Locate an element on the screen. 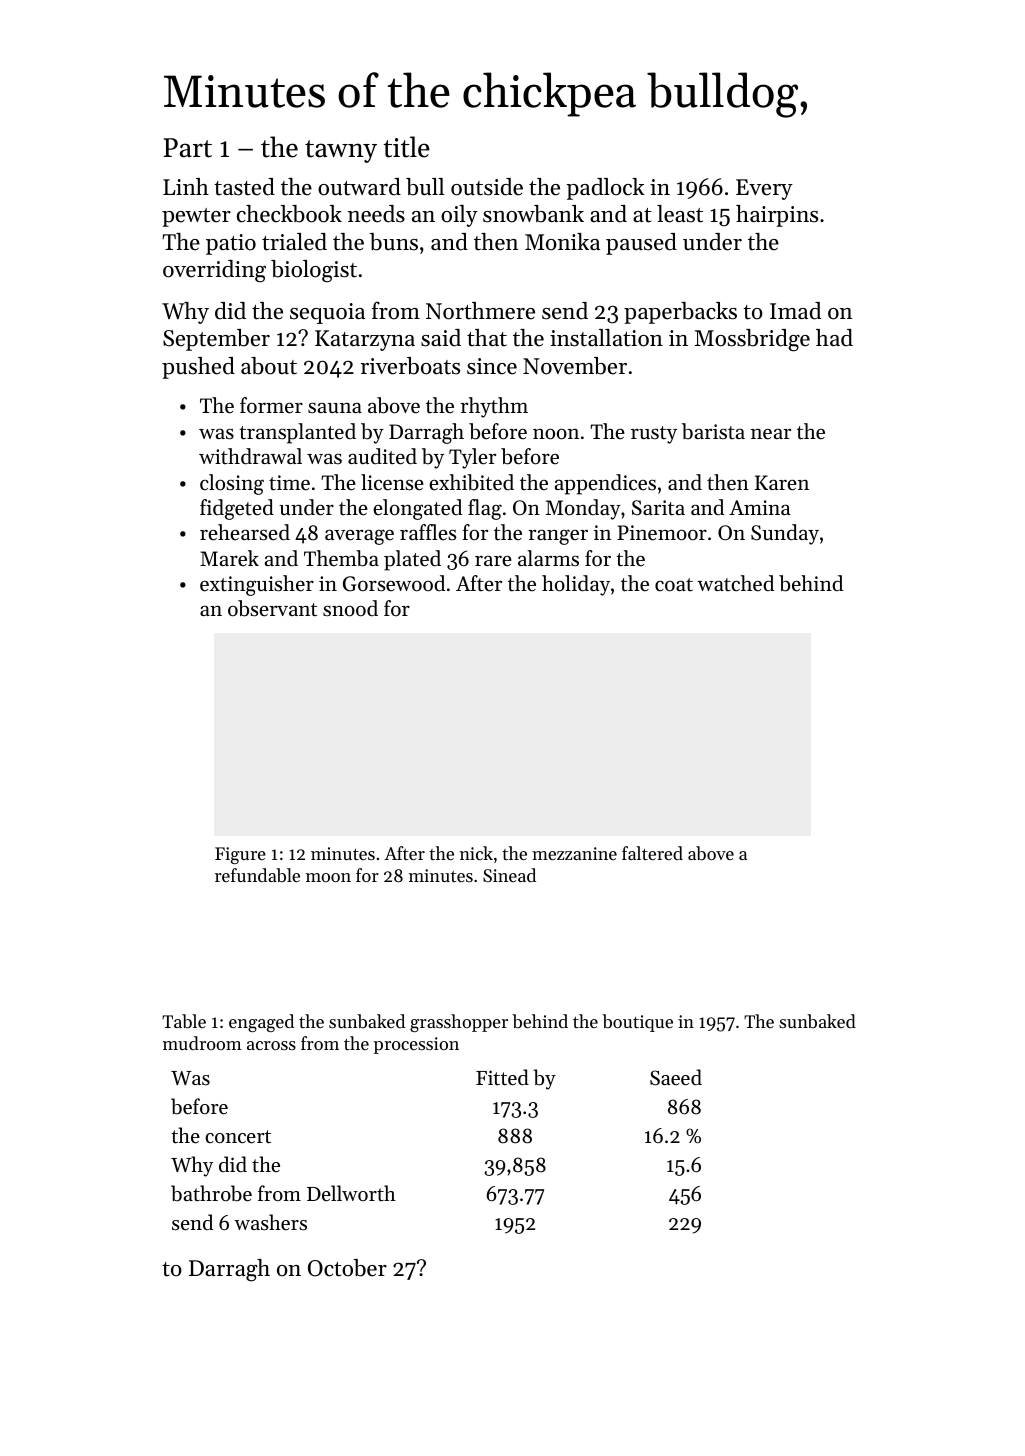 This screenshot has width=1025, height=1456. mezzanine is located at coordinates (574, 853).
